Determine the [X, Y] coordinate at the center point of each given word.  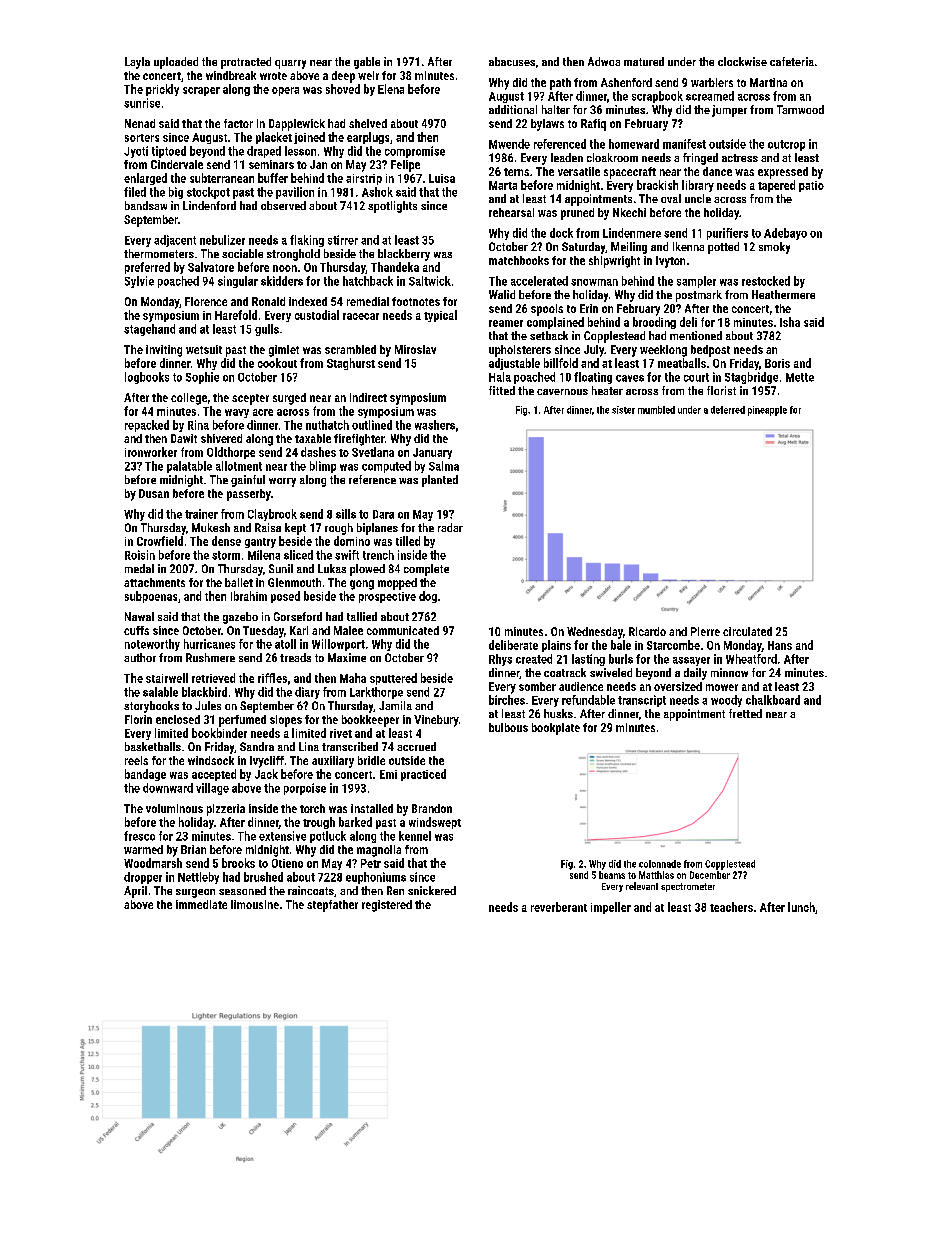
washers [435, 425]
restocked [766, 281]
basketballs [153, 746]
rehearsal [511, 212]
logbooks [147, 378]
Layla [137, 63]
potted [723, 248]
